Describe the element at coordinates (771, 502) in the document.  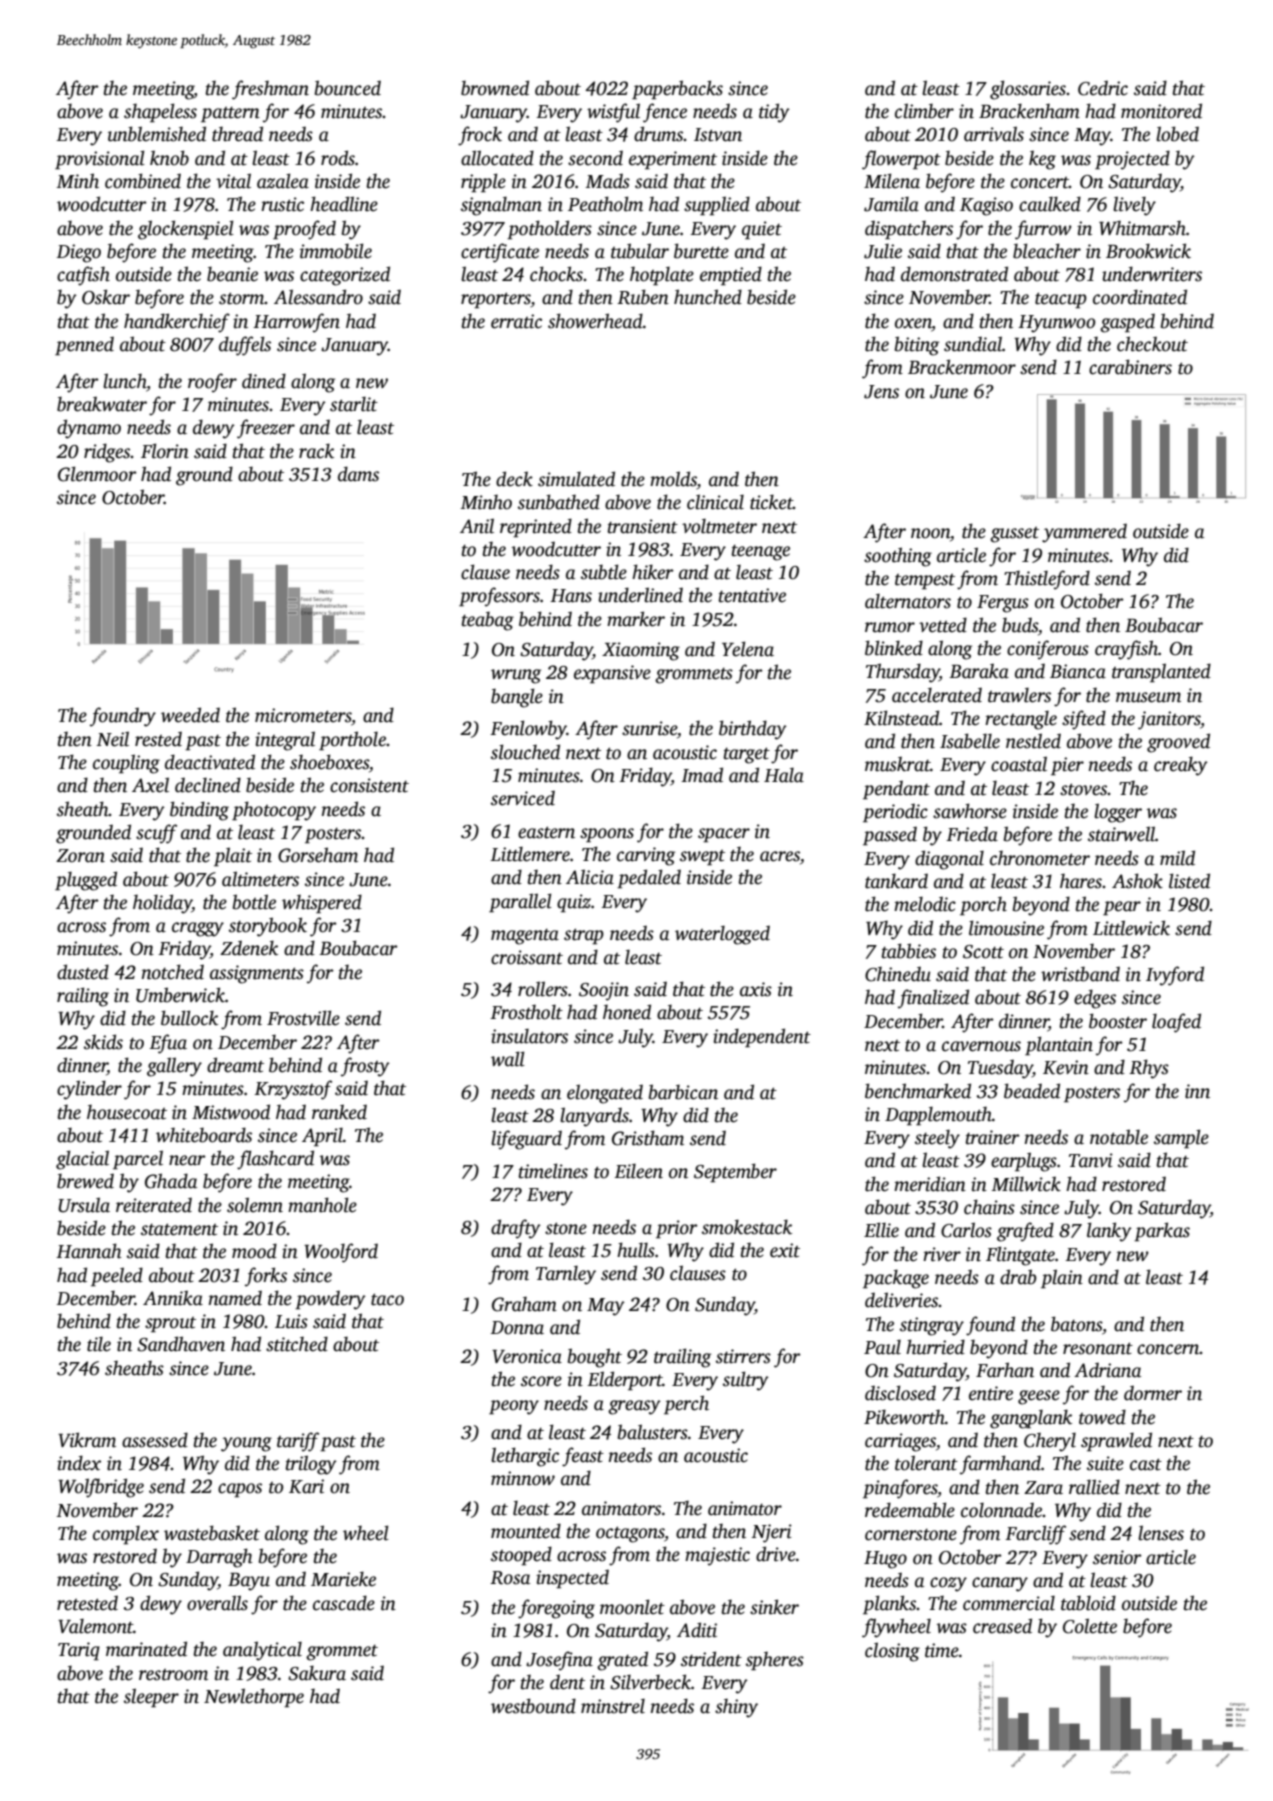
I see `ticket` at that location.
